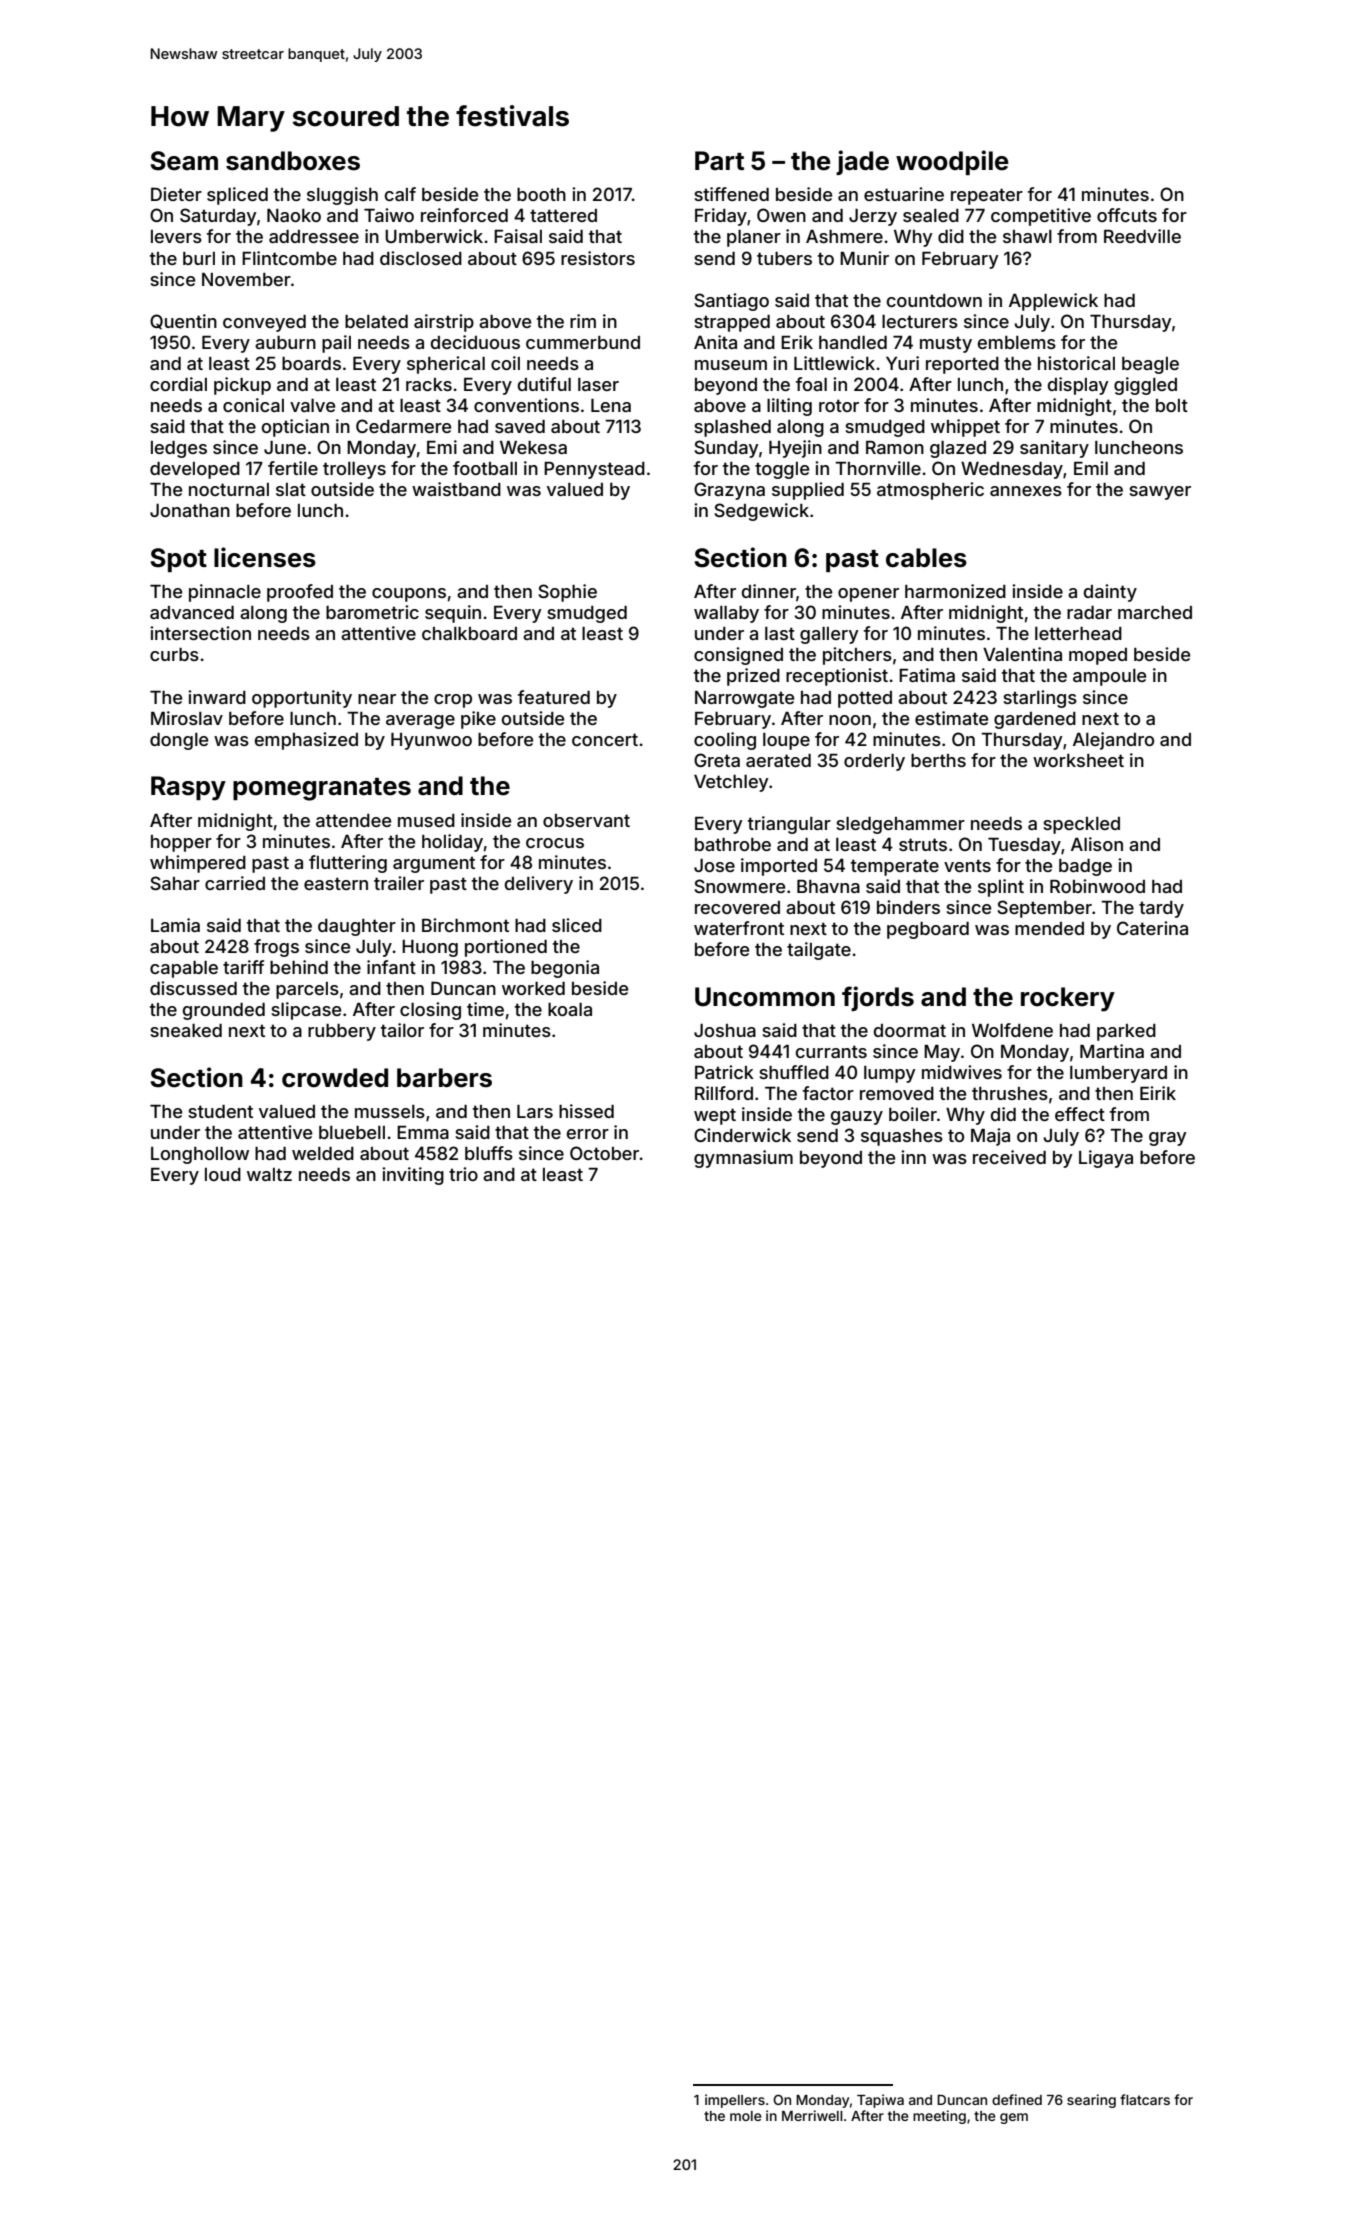 This screenshot has height=2218, width=1346. What do you see at coordinates (735, 2101) in the screenshot?
I see `impellers` at bounding box center [735, 2101].
